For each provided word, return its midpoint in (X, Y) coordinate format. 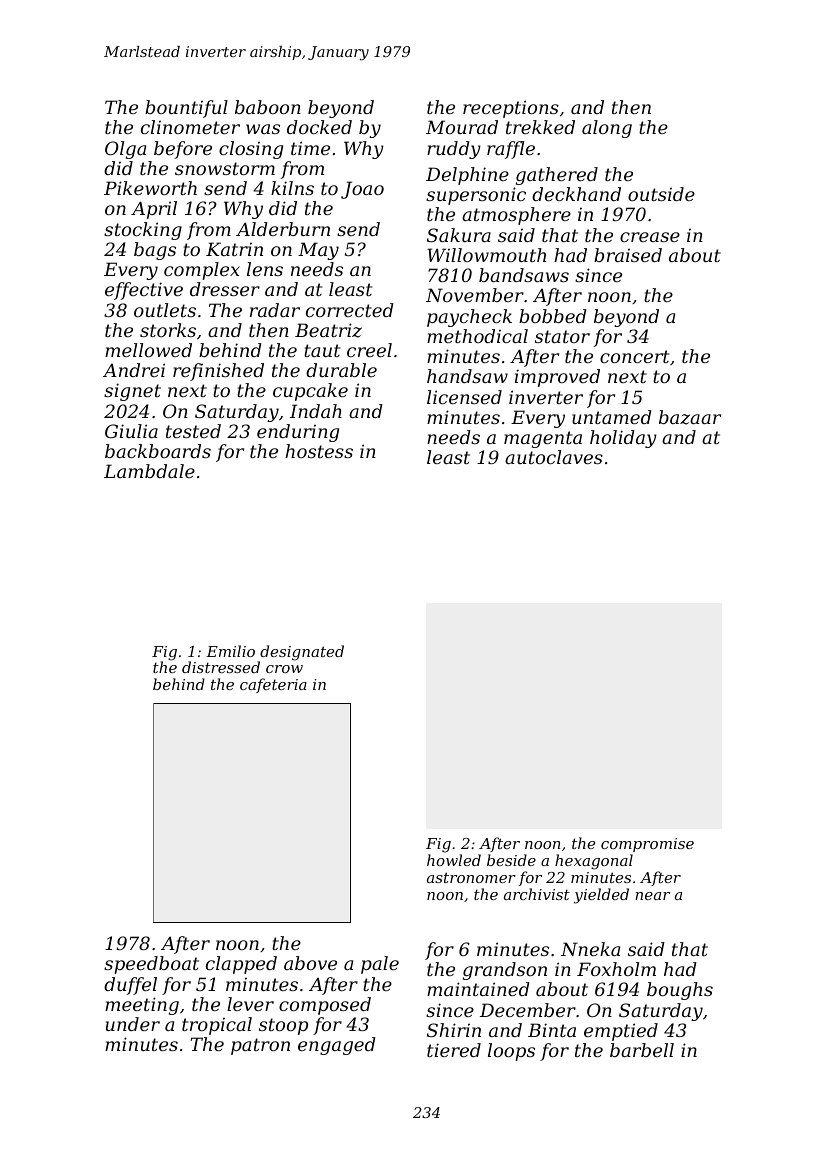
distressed (221, 667)
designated (302, 653)
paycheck (469, 318)
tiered (454, 1050)
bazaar (690, 417)
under (133, 1024)
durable (341, 370)
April (154, 210)
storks (168, 330)
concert (635, 356)
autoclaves (554, 457)
